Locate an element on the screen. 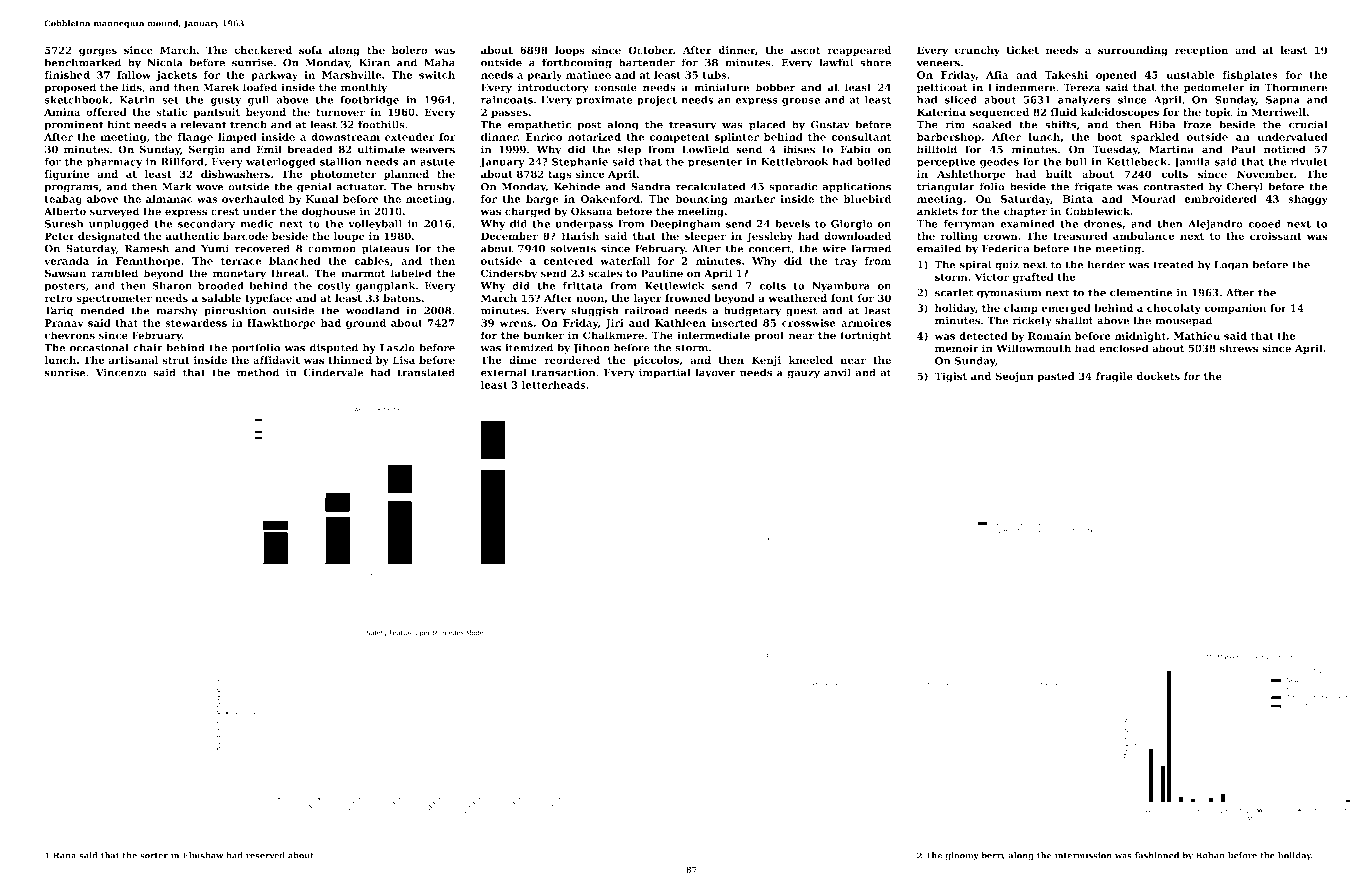  Elmshaw is located at coordinates (203, 855).
